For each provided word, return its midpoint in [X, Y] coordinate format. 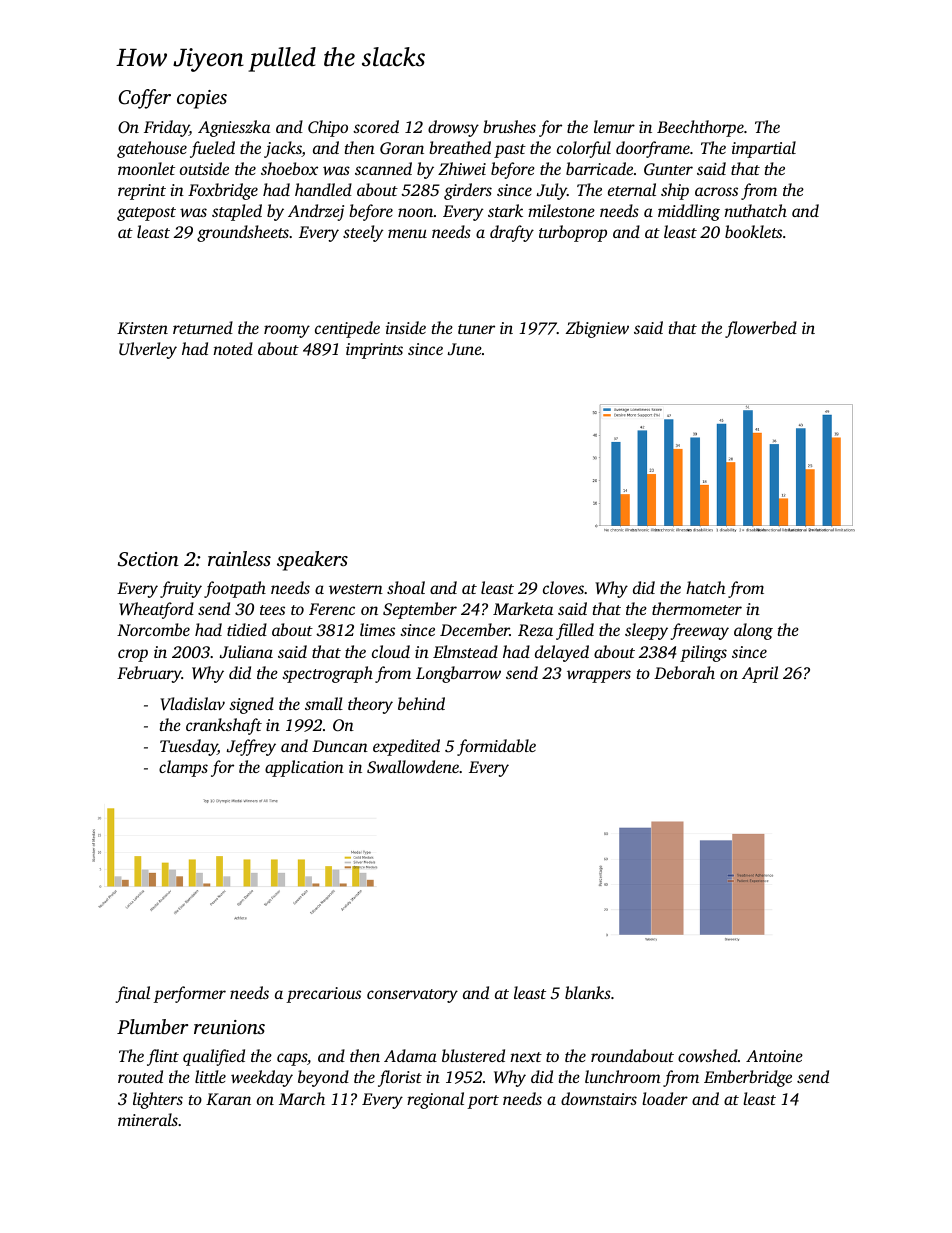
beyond [323, 1078]
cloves [563, 587]
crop [133, 655]
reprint [142, 192]
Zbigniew [597, 329]
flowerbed [761, 329]
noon [415, 212]
